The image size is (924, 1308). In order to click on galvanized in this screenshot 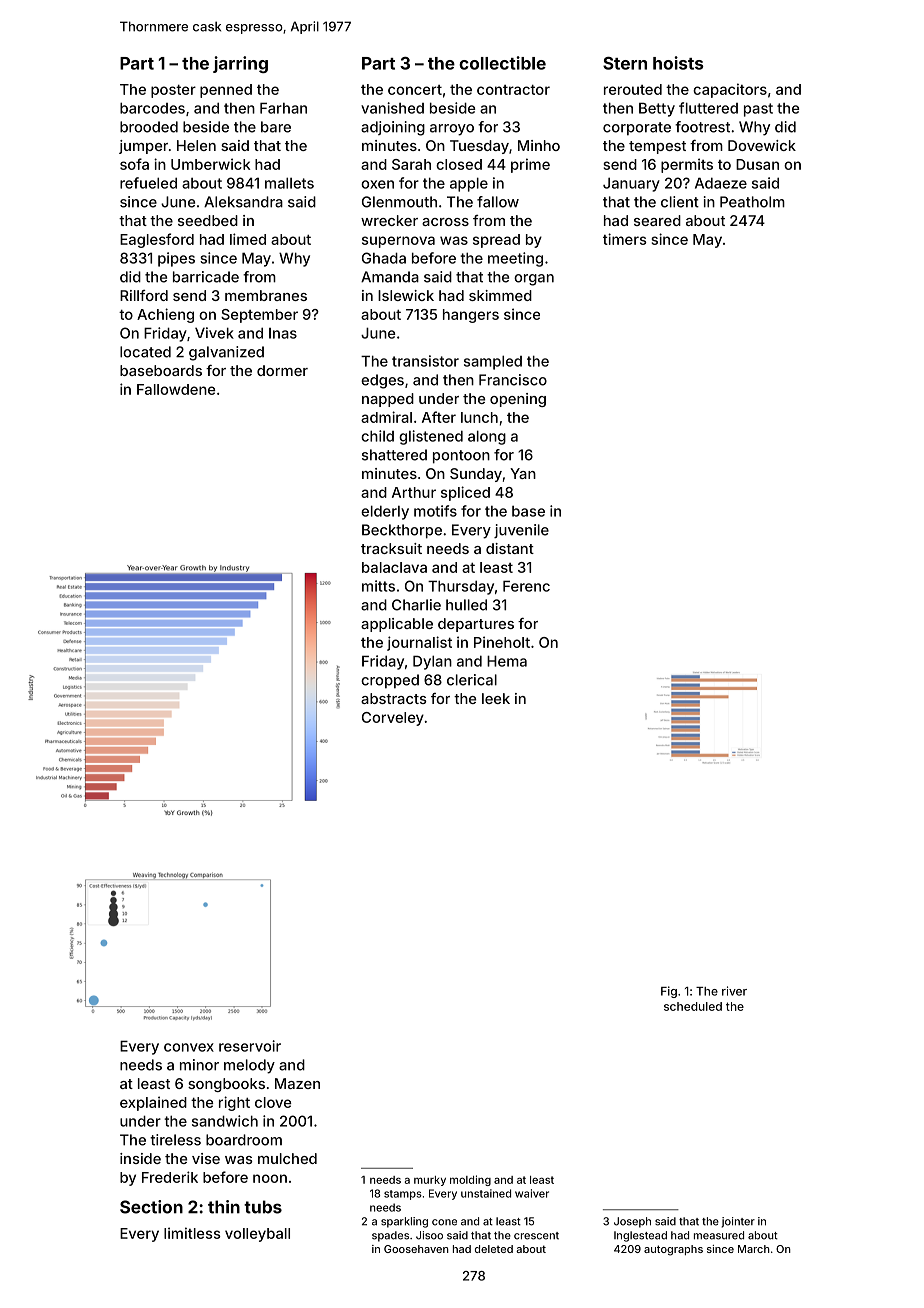, I will do `click(226, 353)`.
